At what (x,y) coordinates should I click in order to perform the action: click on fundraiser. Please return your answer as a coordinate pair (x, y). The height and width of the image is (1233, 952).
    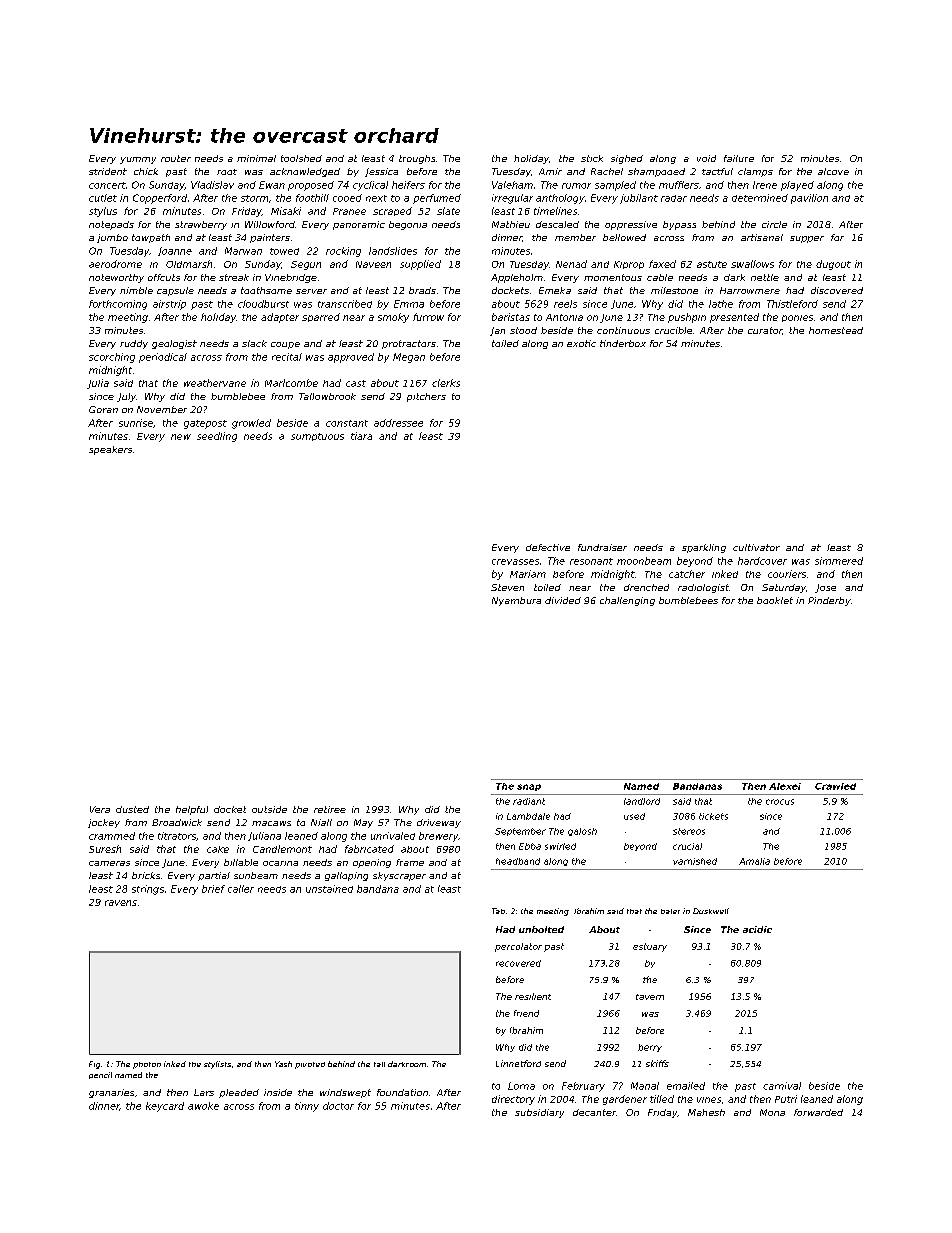
    Looking at the image, I should click on (602, 547).
